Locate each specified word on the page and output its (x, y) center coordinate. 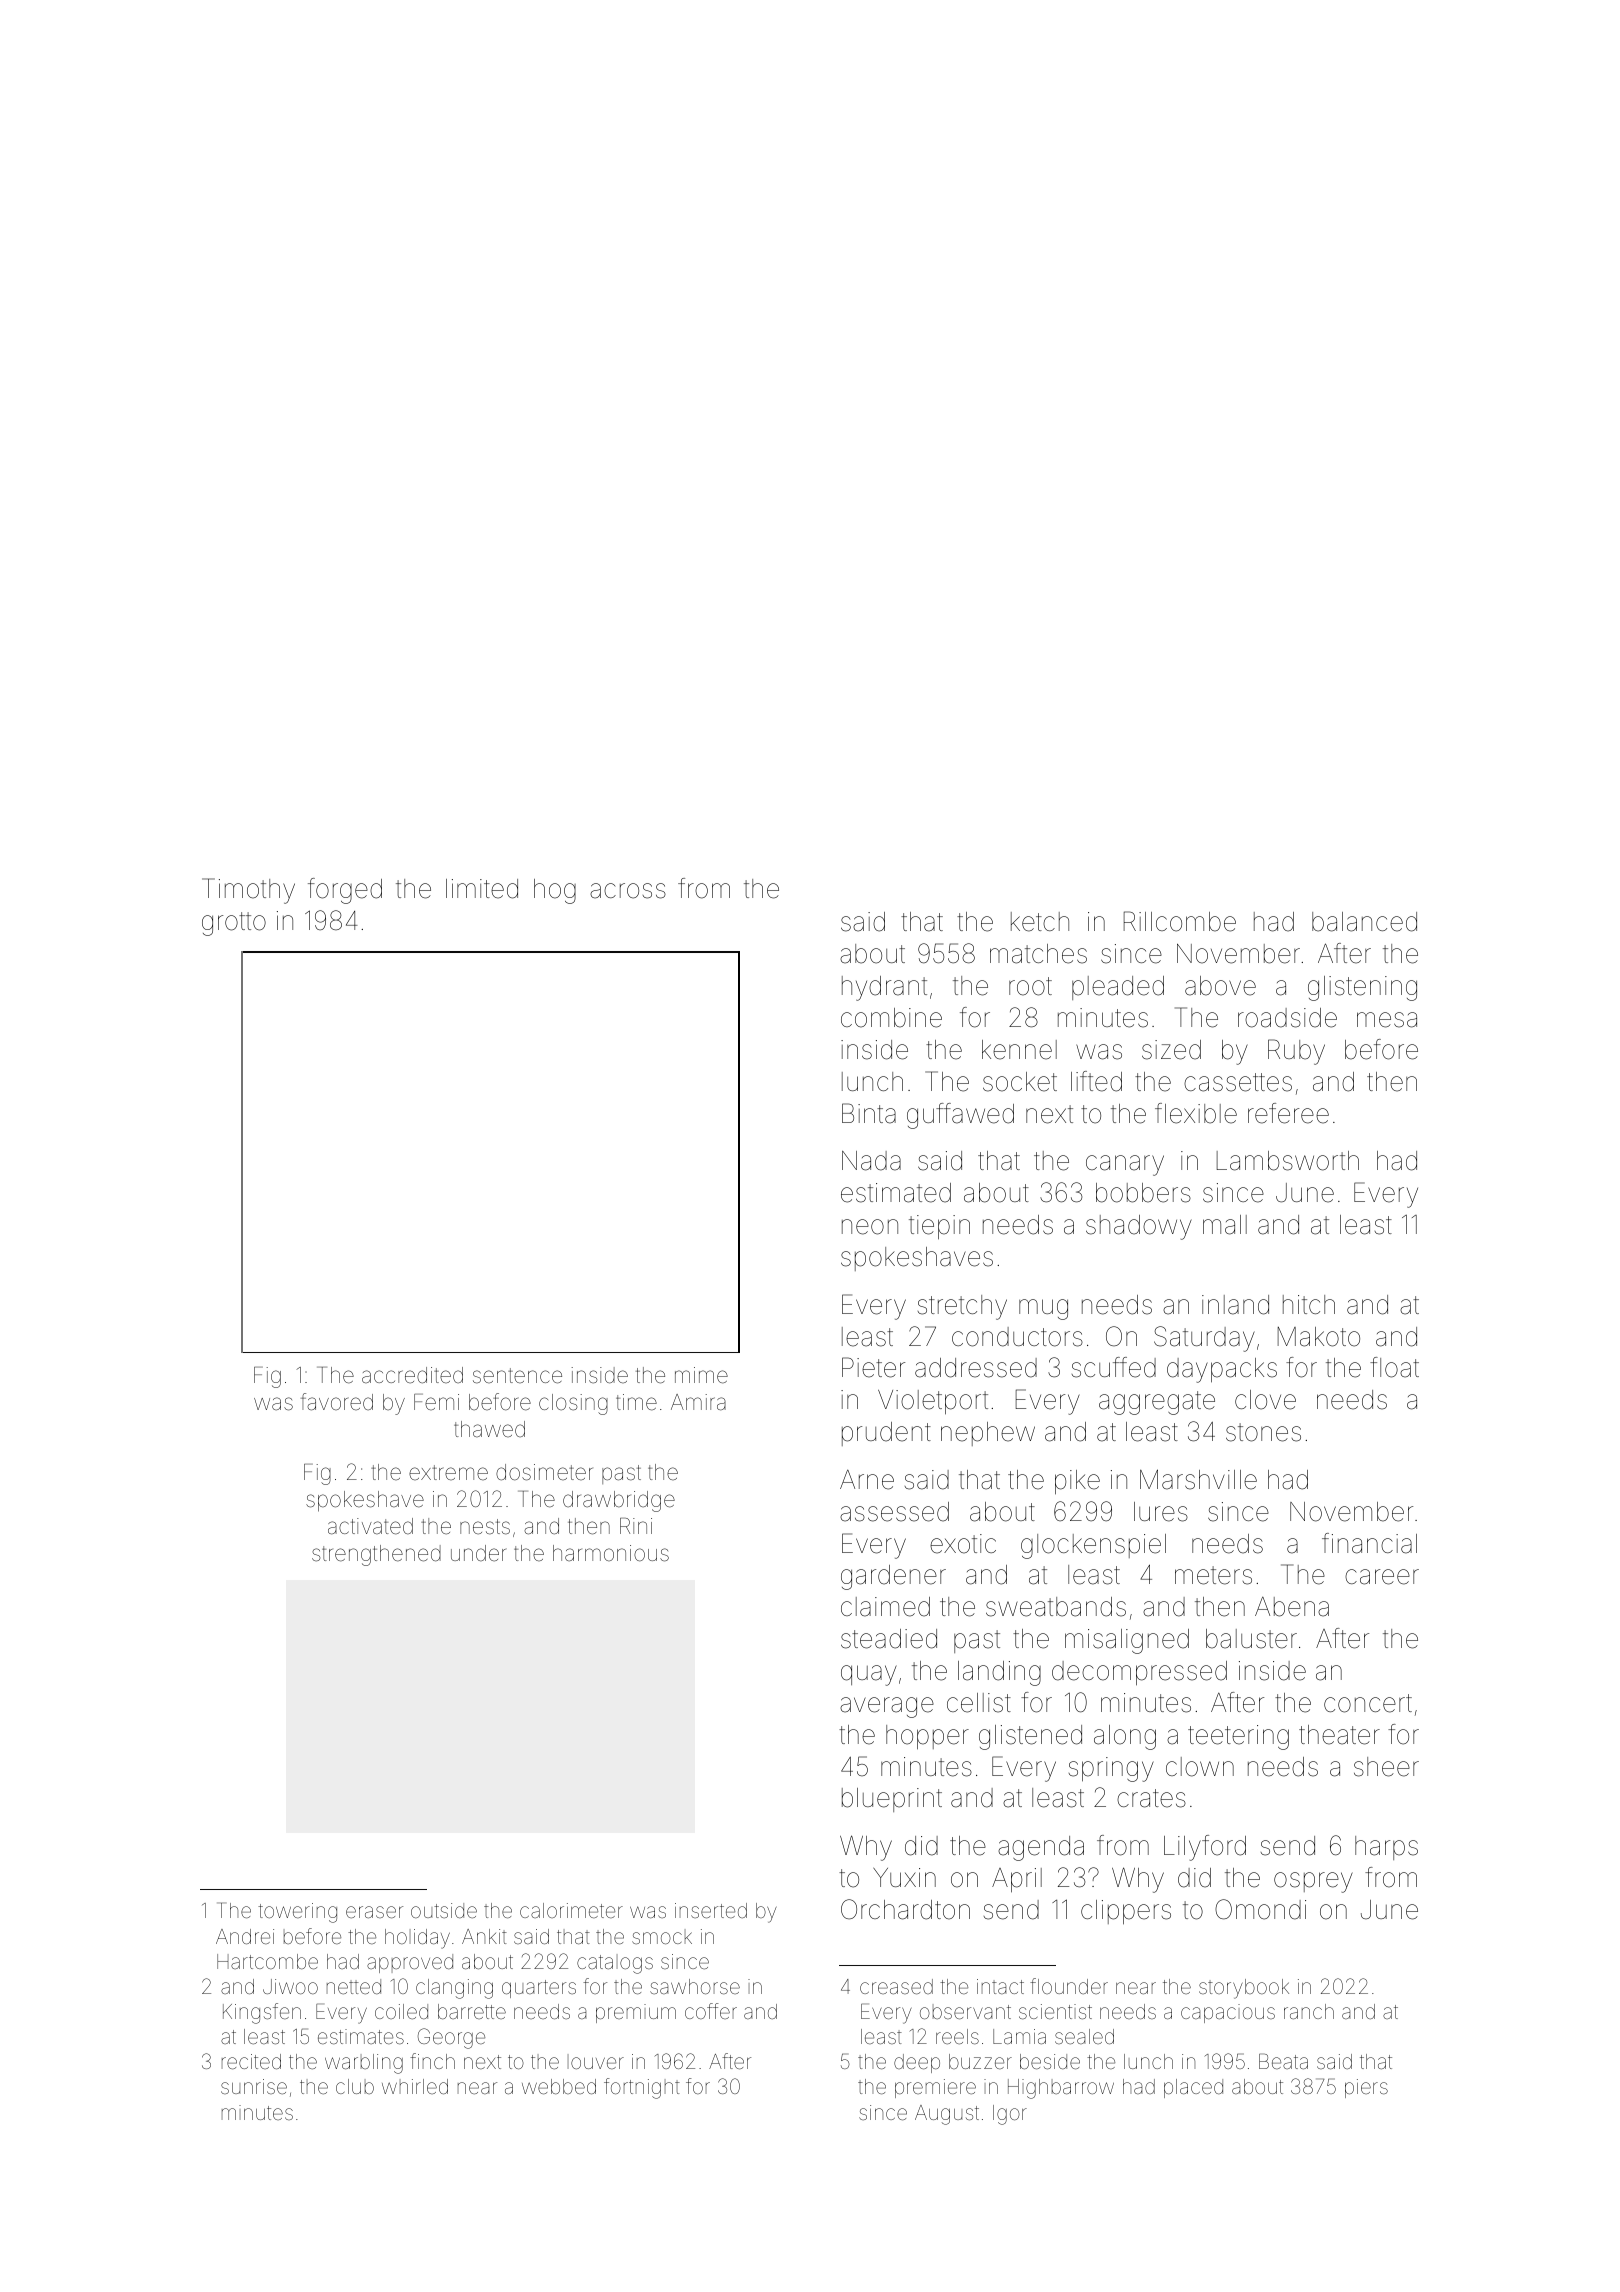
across (628, 891)
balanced (1364, 922)
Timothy (248, 891)
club (355, 2086)
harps (1386, 1848)
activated (370, 1526)
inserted (711, 1910)
